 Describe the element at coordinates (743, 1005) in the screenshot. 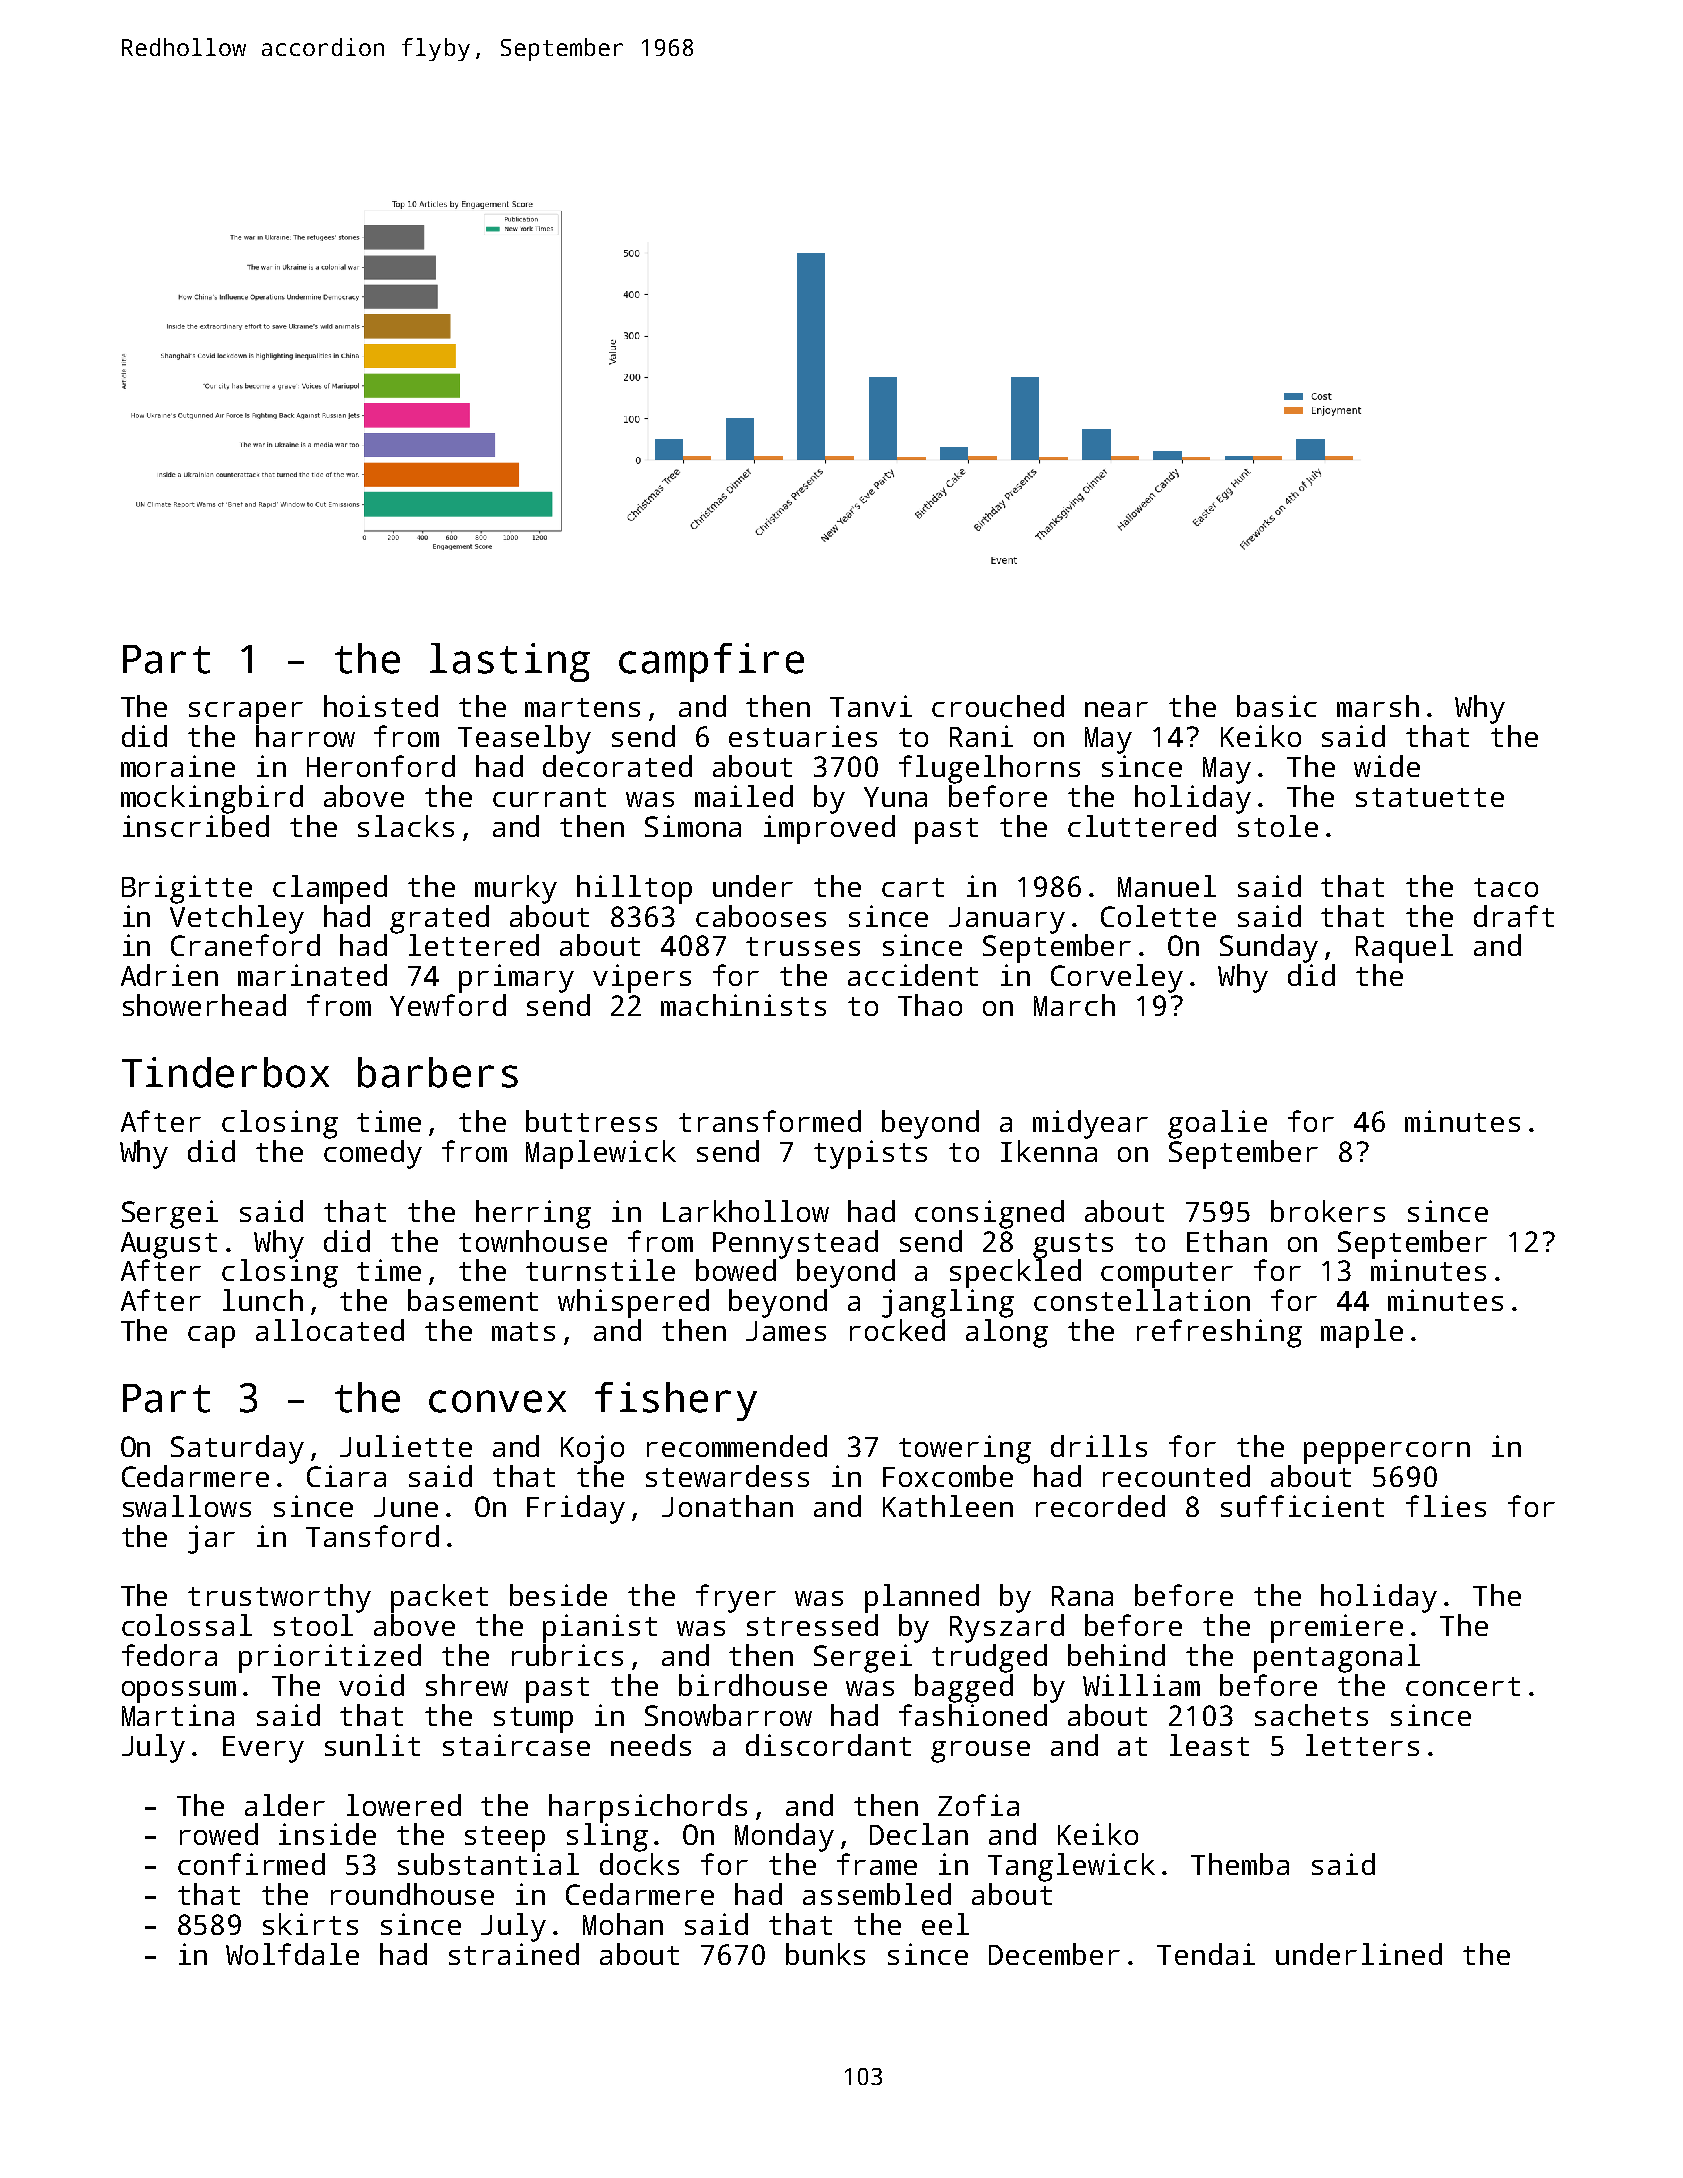

I see `machinists` at that location.
